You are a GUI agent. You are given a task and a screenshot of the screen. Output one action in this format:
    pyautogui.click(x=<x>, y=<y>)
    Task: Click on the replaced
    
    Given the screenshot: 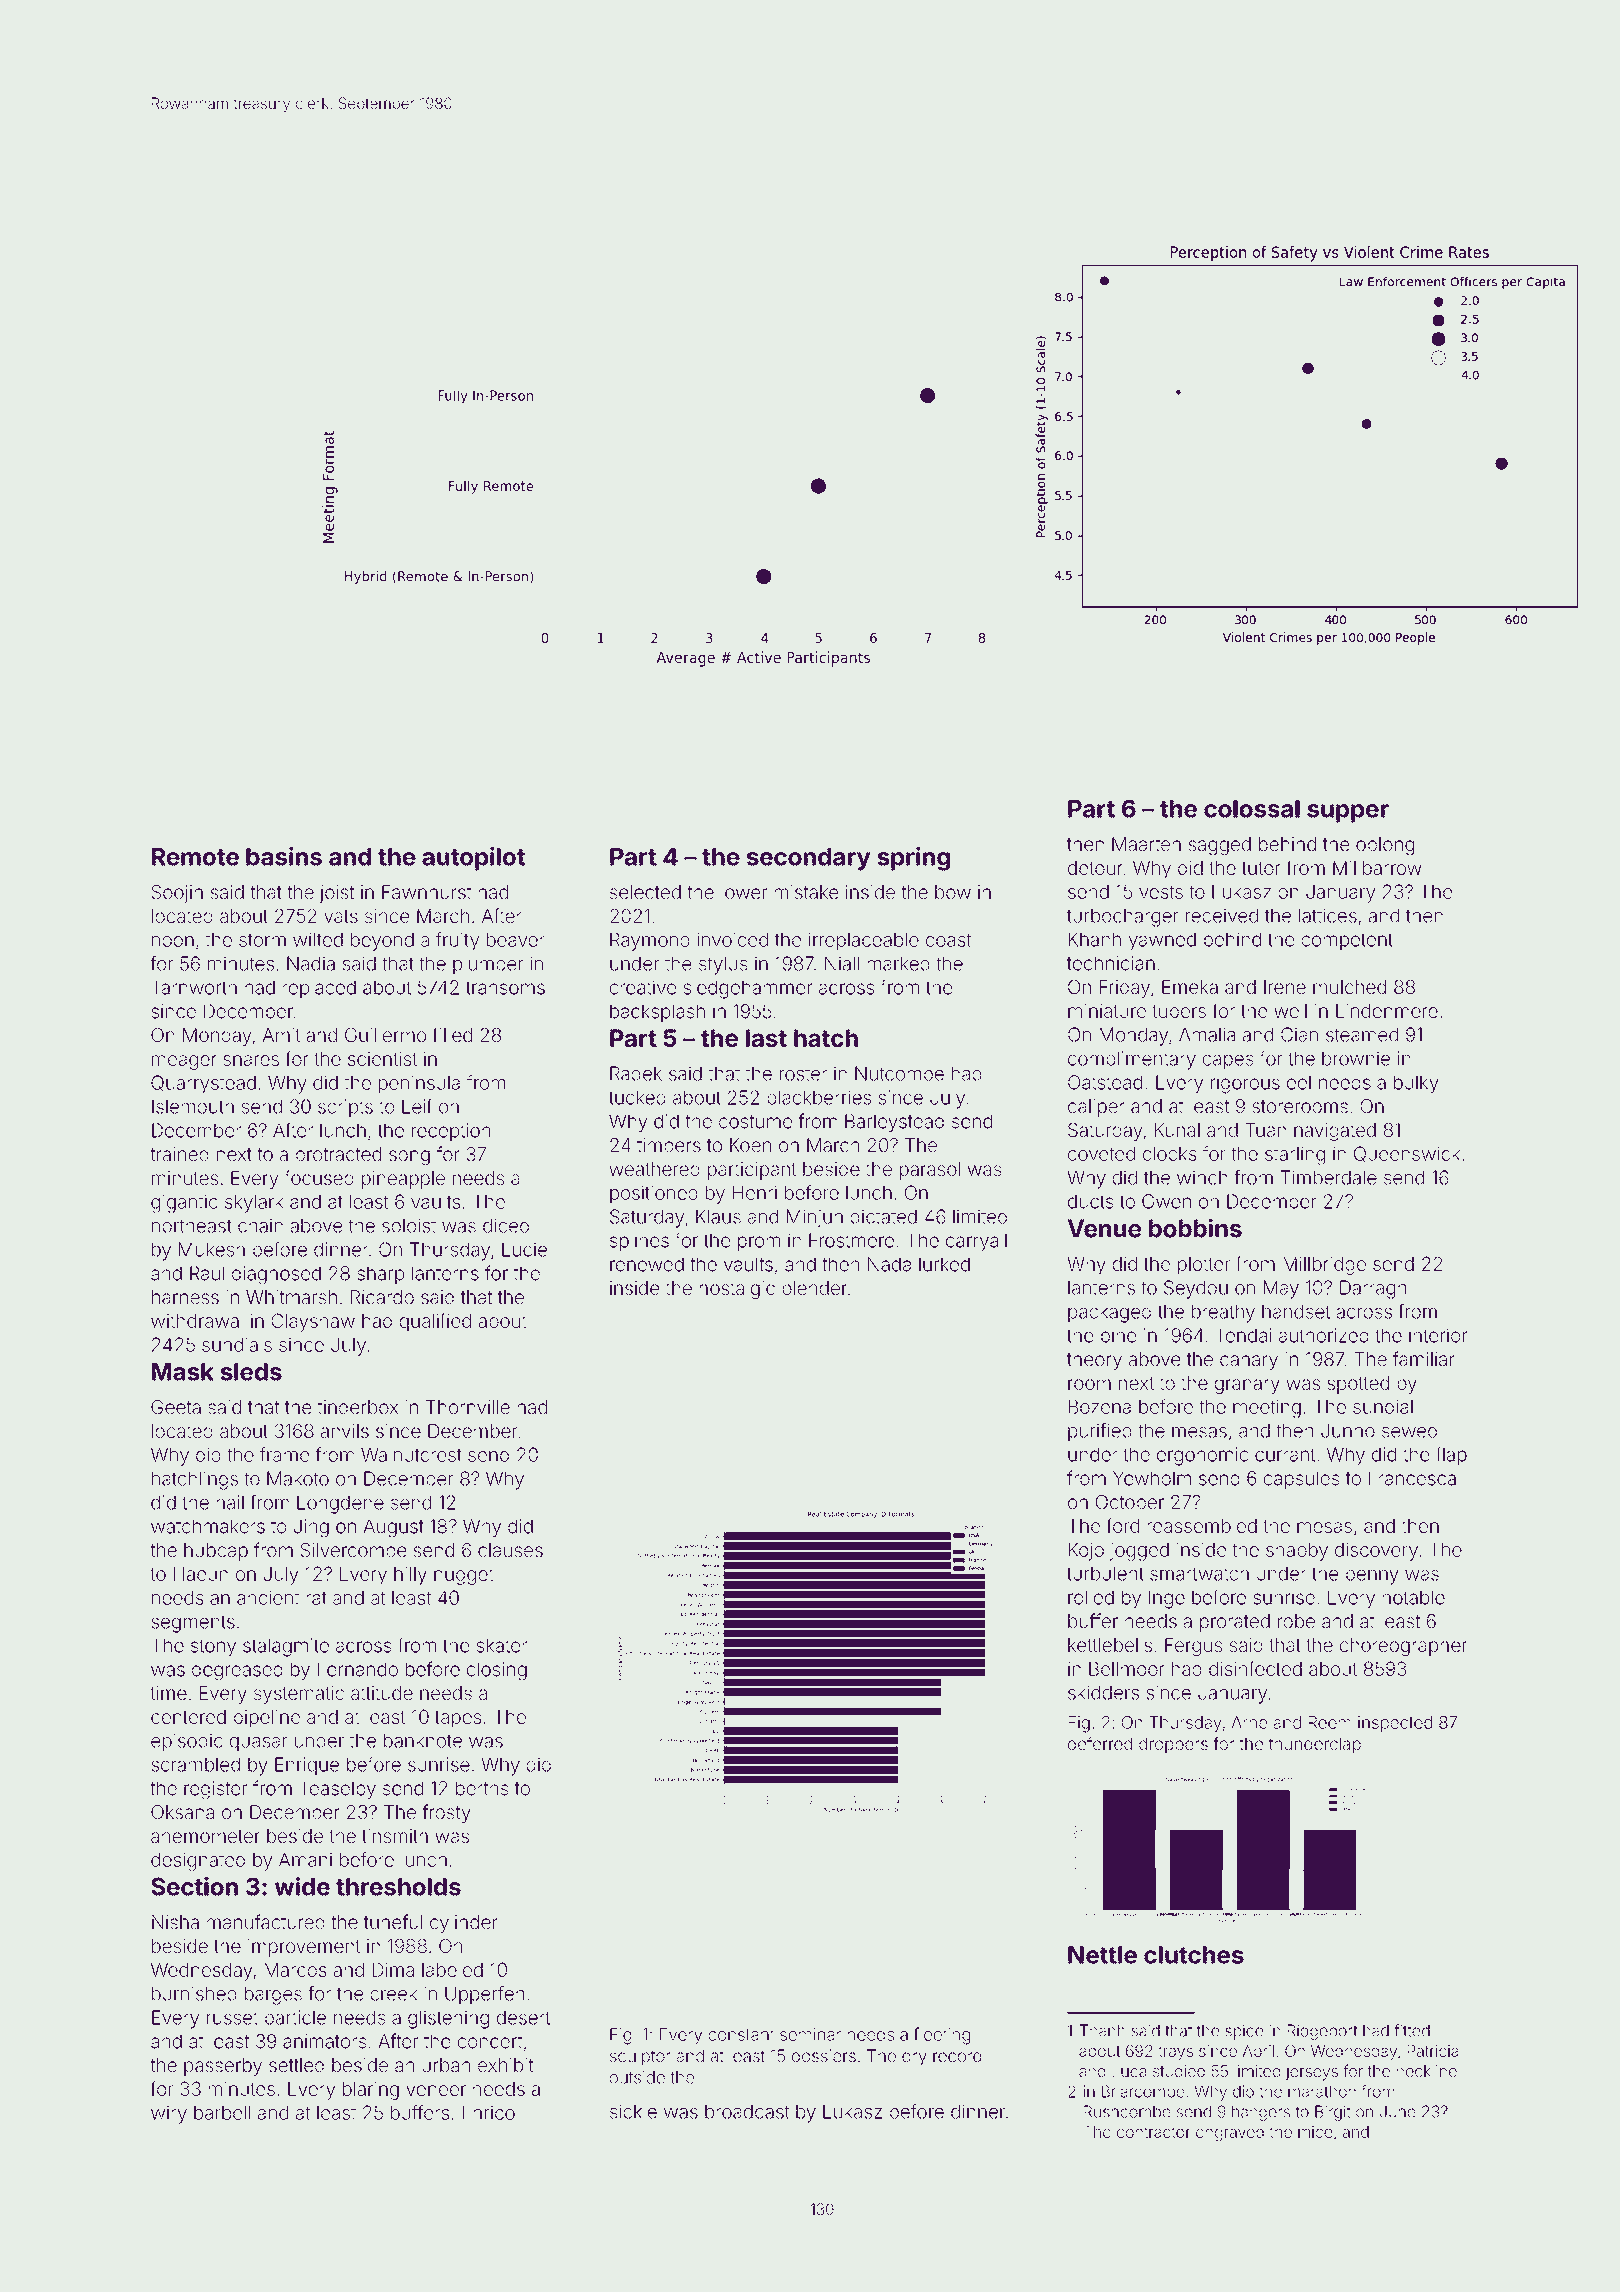 What is the action you would take?
    pyautogui.click(x=319, y=989)
